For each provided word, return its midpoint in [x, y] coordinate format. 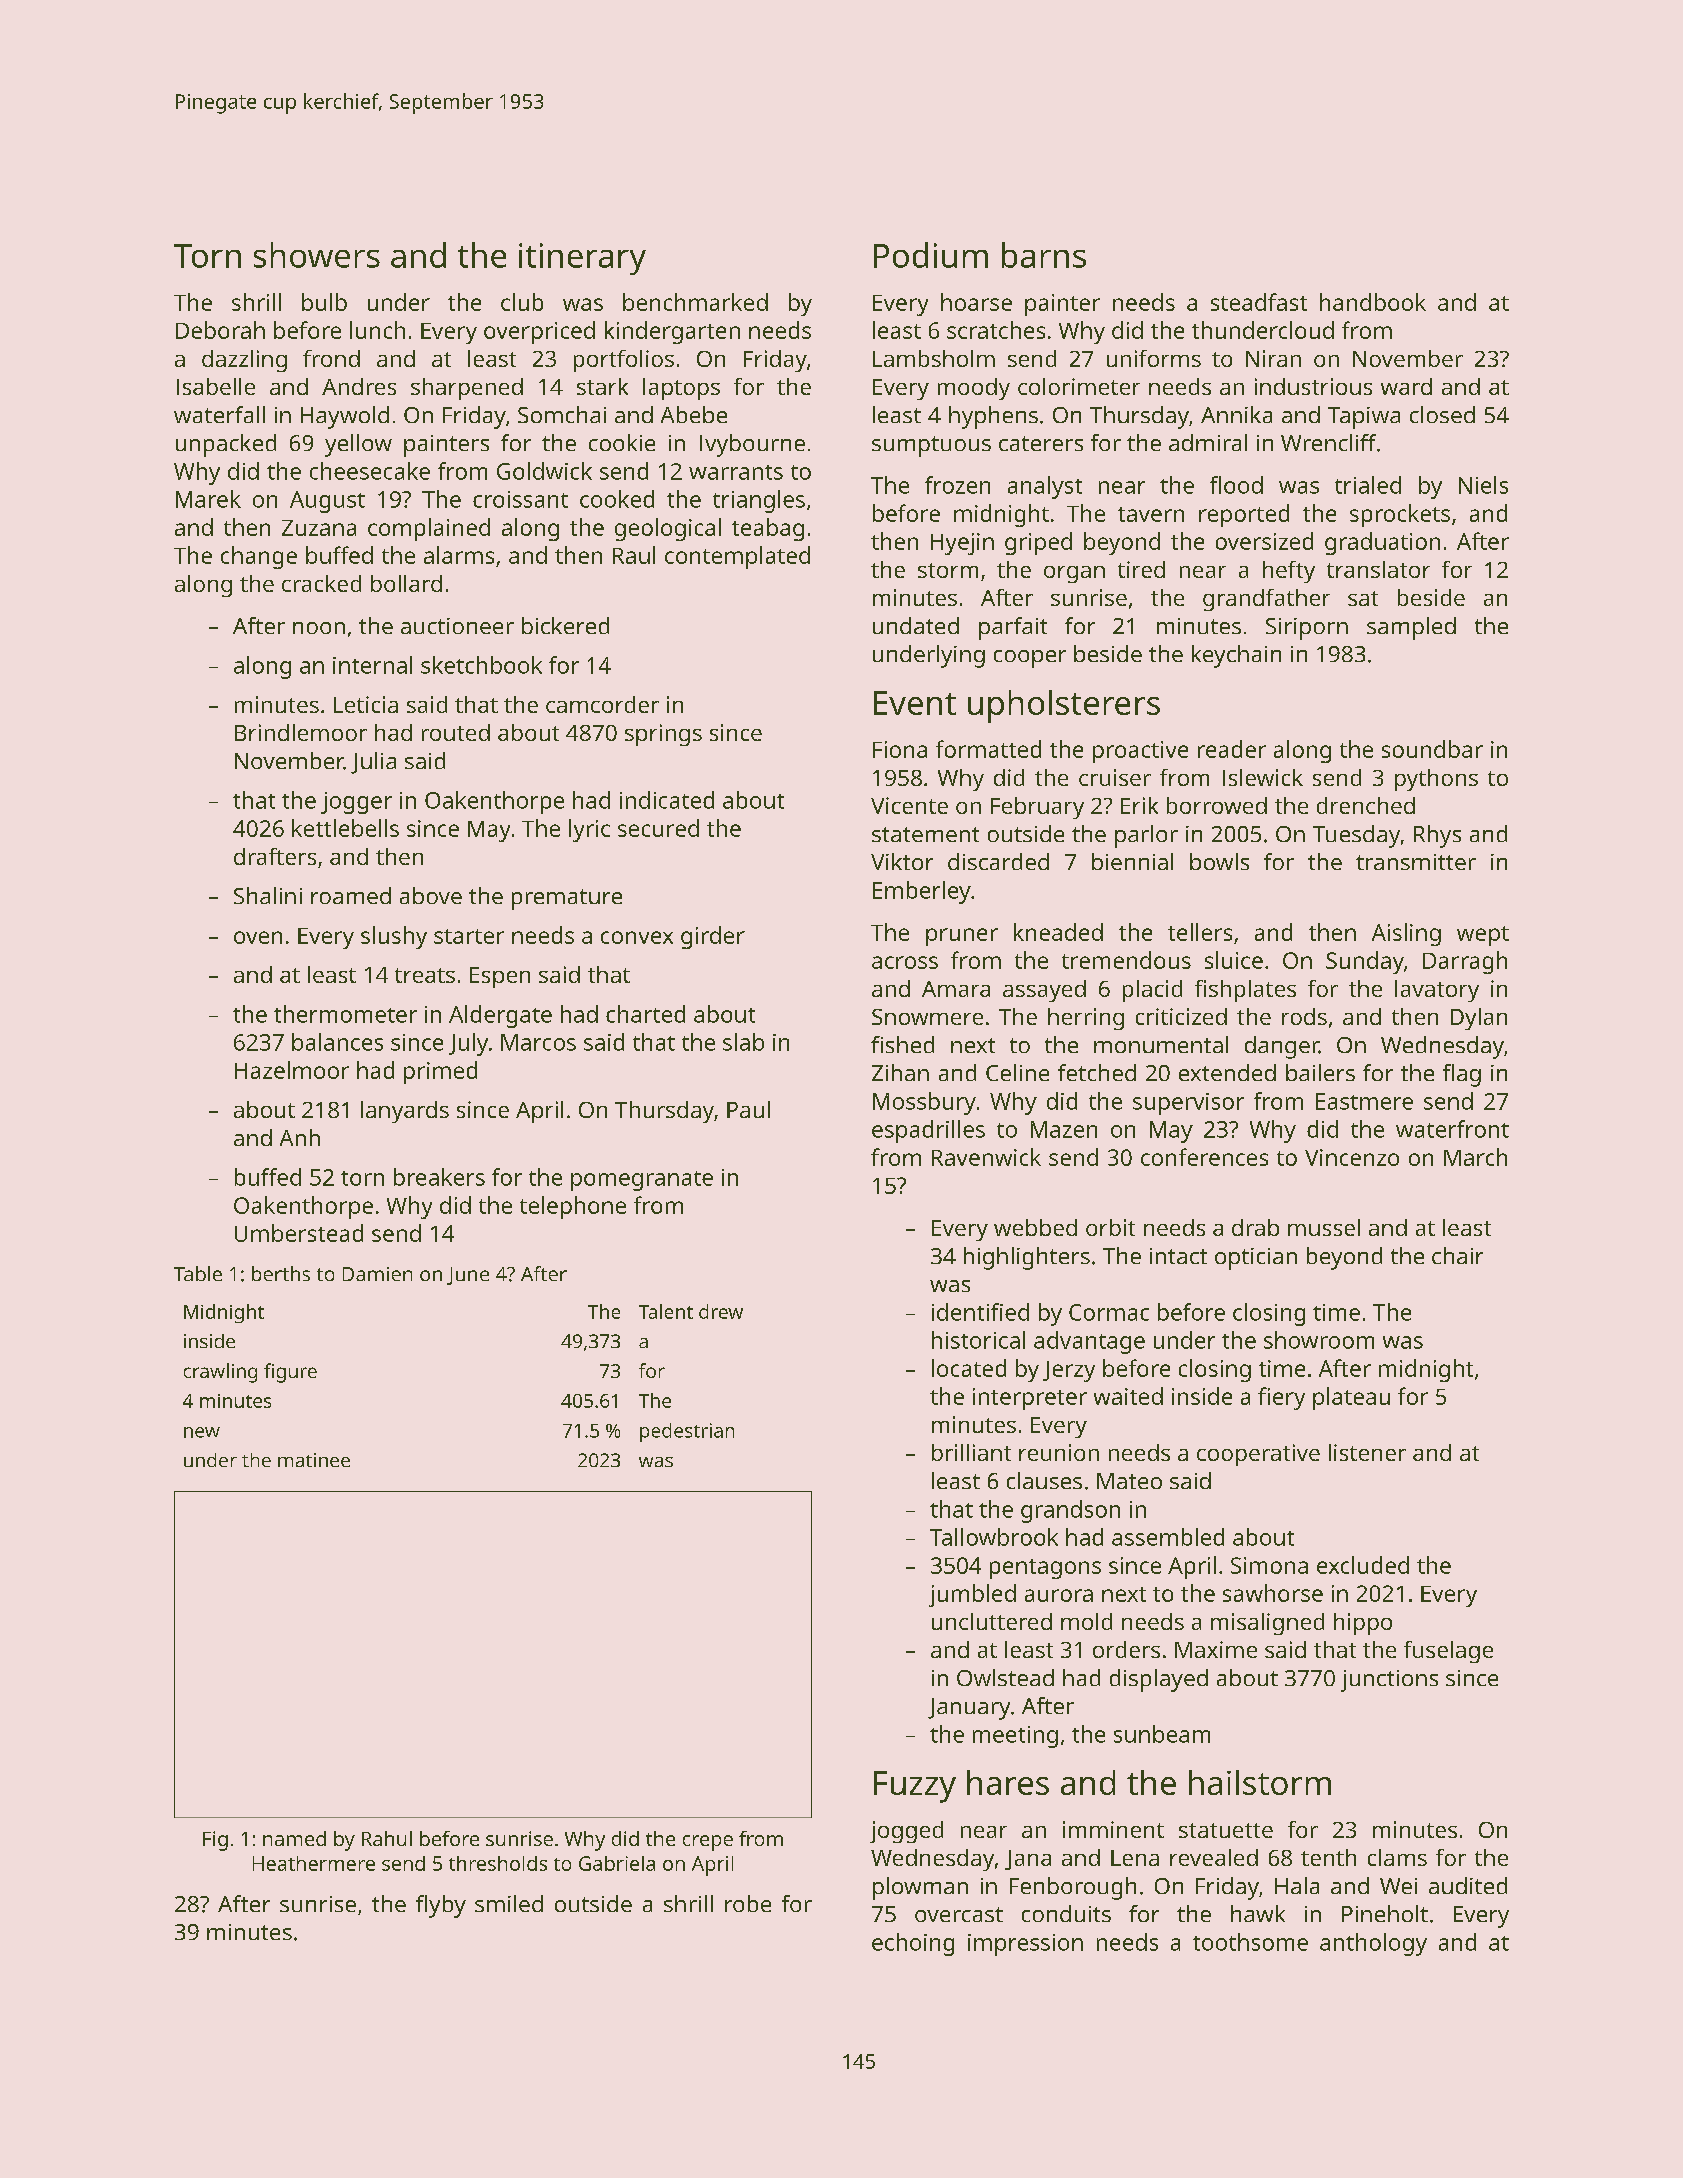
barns [1044, 255]
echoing [913, 1944]
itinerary [582, 259]
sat [1363, 598]
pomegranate [642, 1181]
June [468, 1276]
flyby [441, 1906]
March [1475, 1157]
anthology [1373, 1944]
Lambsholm [934, 358]
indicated [667, 800]
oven [258, 937]
